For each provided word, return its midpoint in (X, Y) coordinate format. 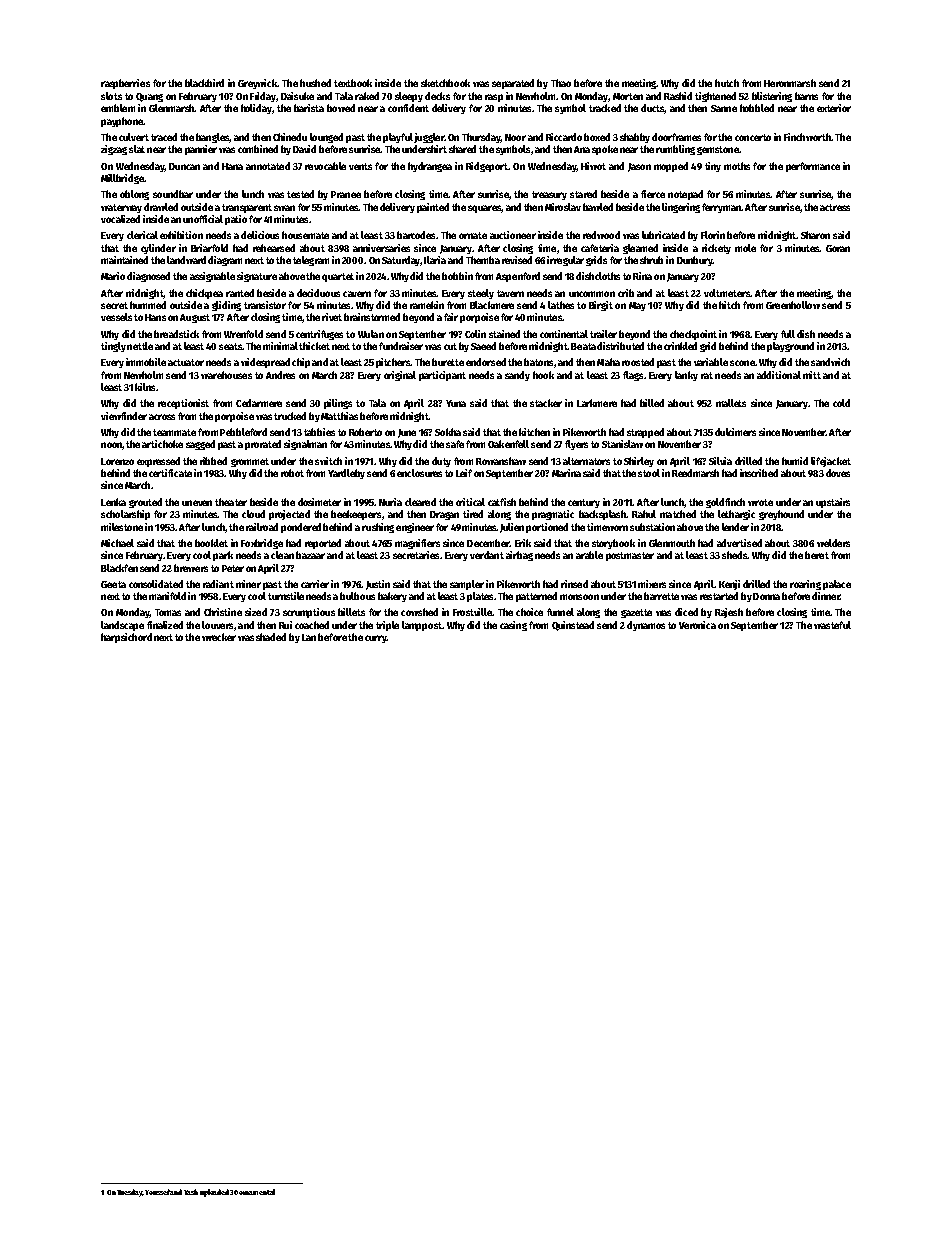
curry (376, 639)
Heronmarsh (790, 83)
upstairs (833, 503)
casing (513, 626)
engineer (415, 528)
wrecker (219, 637)
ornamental (257, 1192)
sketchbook (445, 83)
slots (111, 96)
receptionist (183, 404)
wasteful (832, 625)
